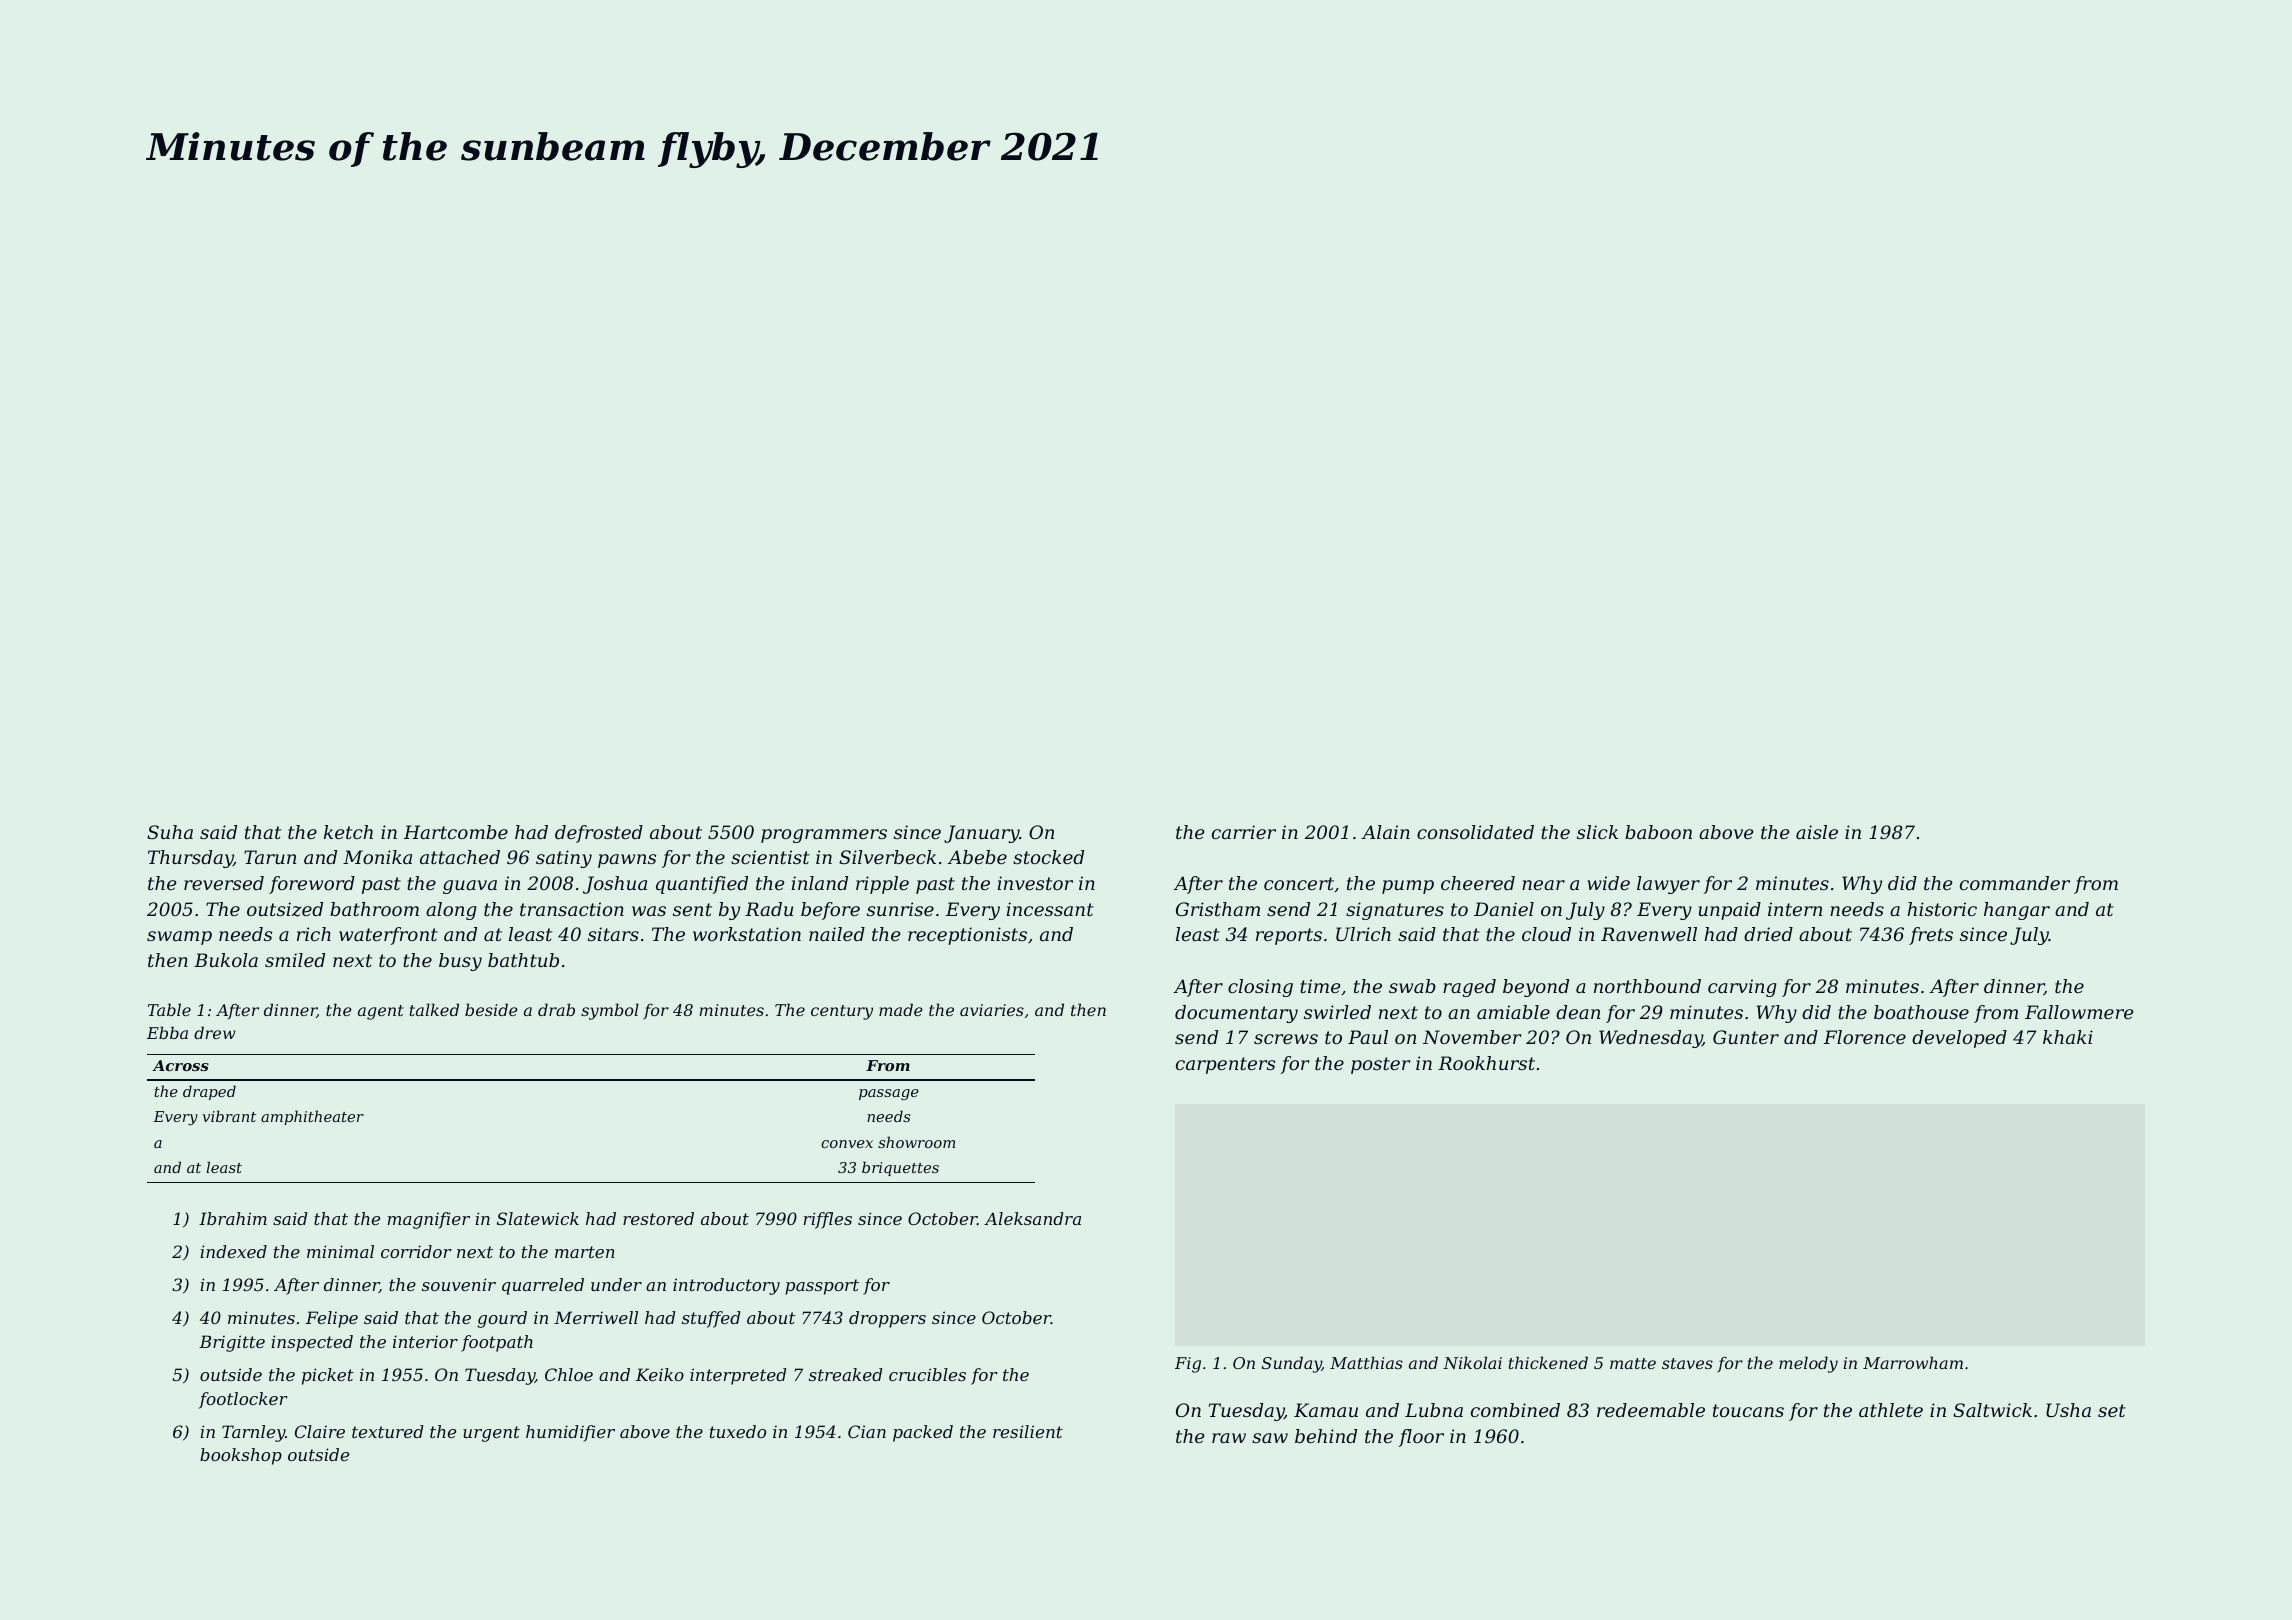  What do you see at coordinates (2015, 883) in the image?
I see `commander` at bounding box center [2015, 883].
